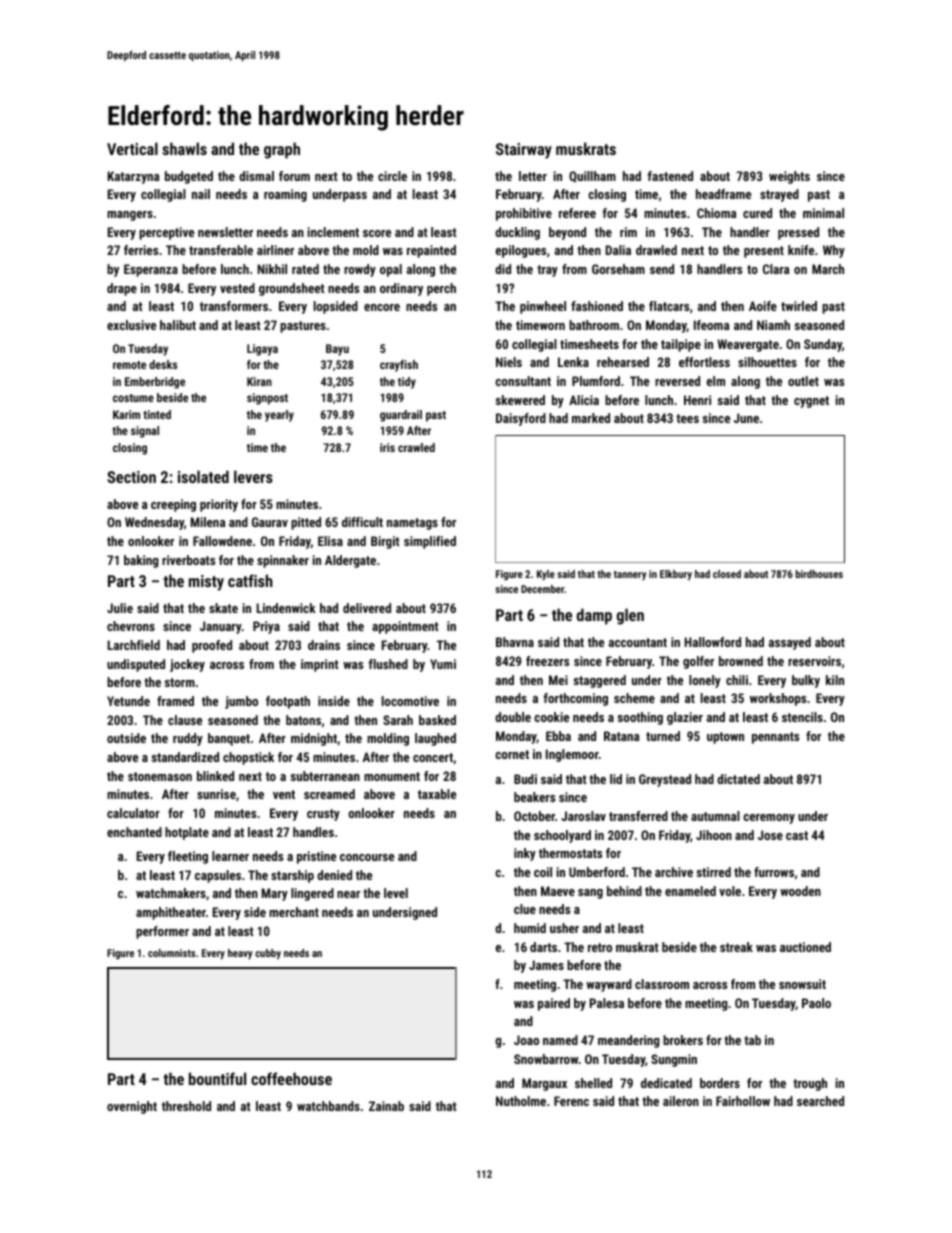  I want to click on heavy, so click(240, 954).
